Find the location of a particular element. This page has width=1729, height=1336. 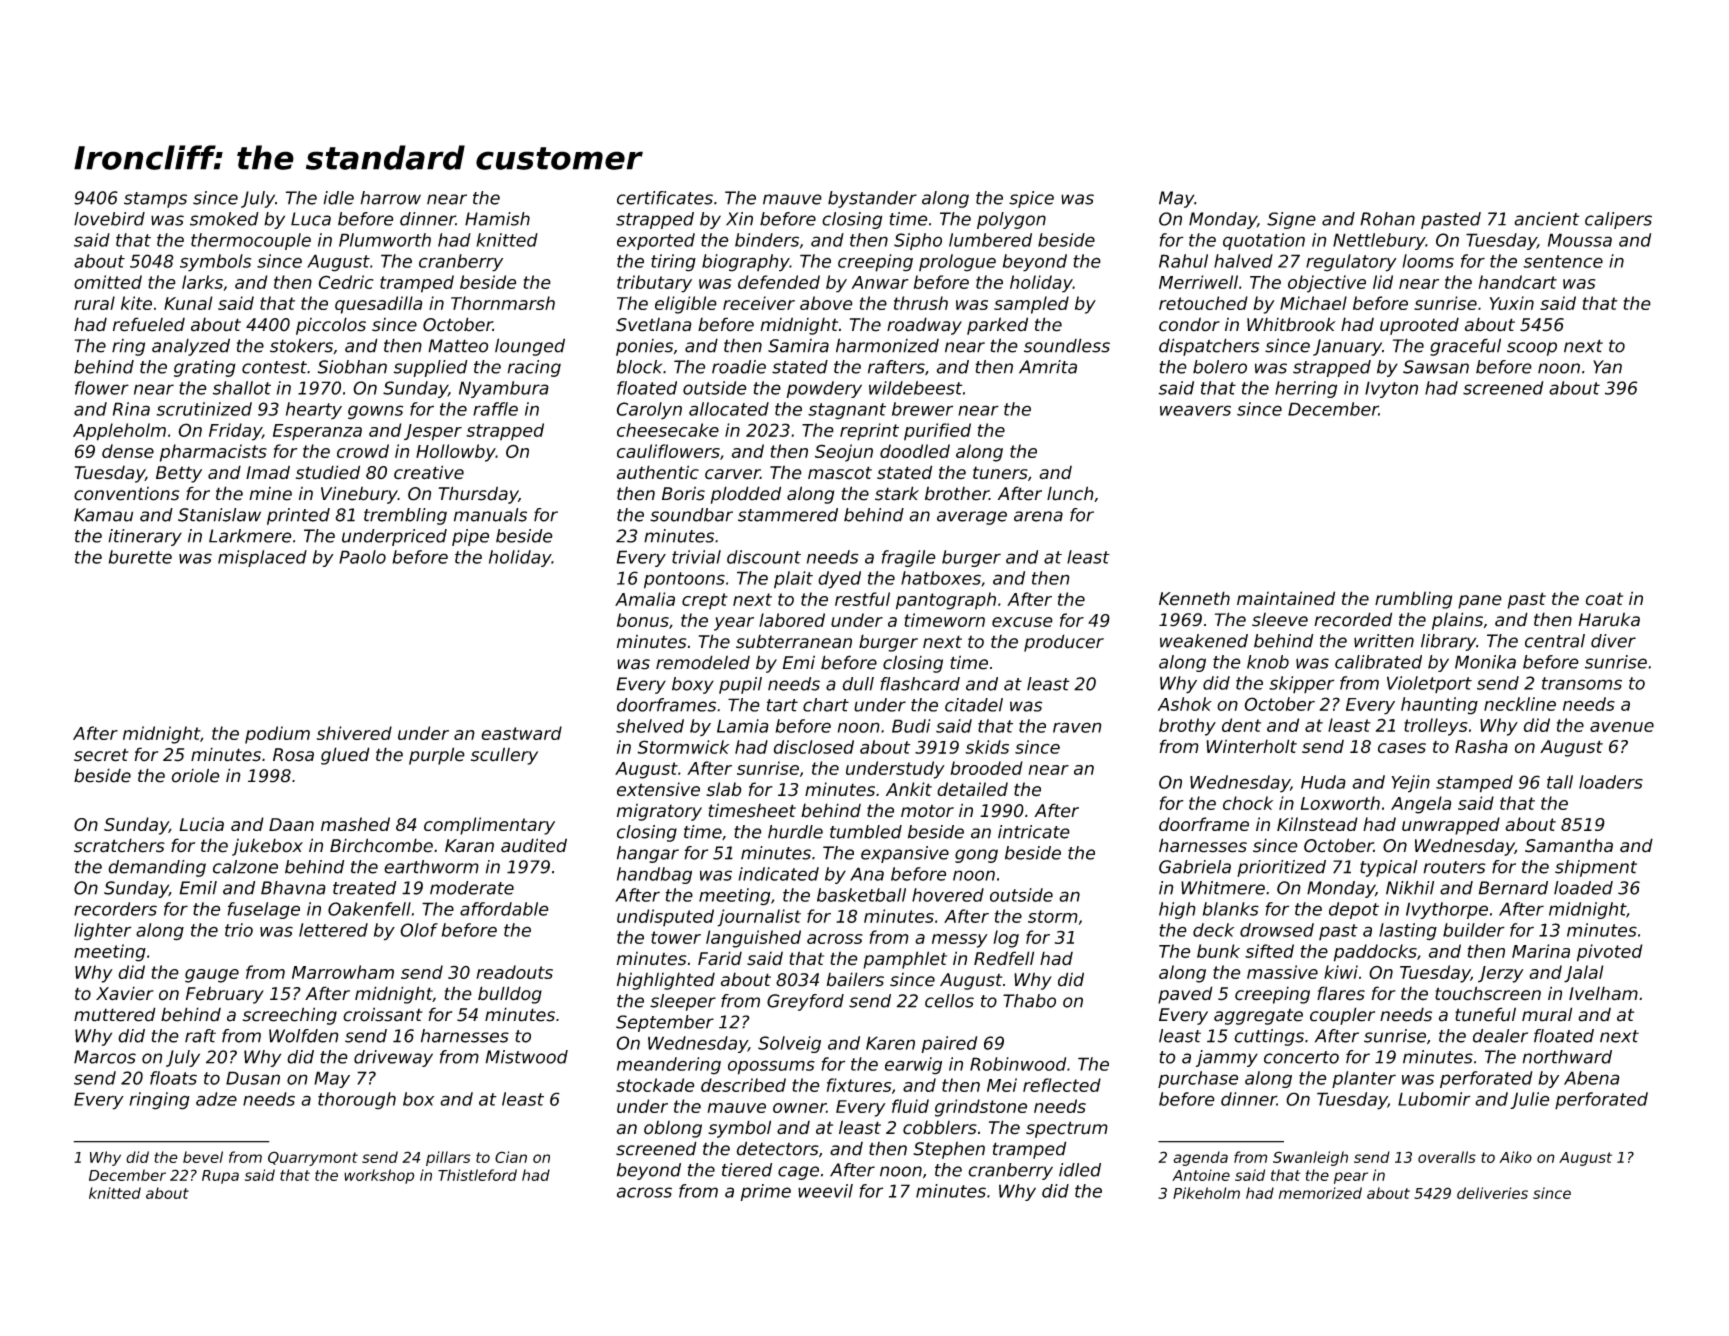

demanding is located at coordinates (157, 868).
